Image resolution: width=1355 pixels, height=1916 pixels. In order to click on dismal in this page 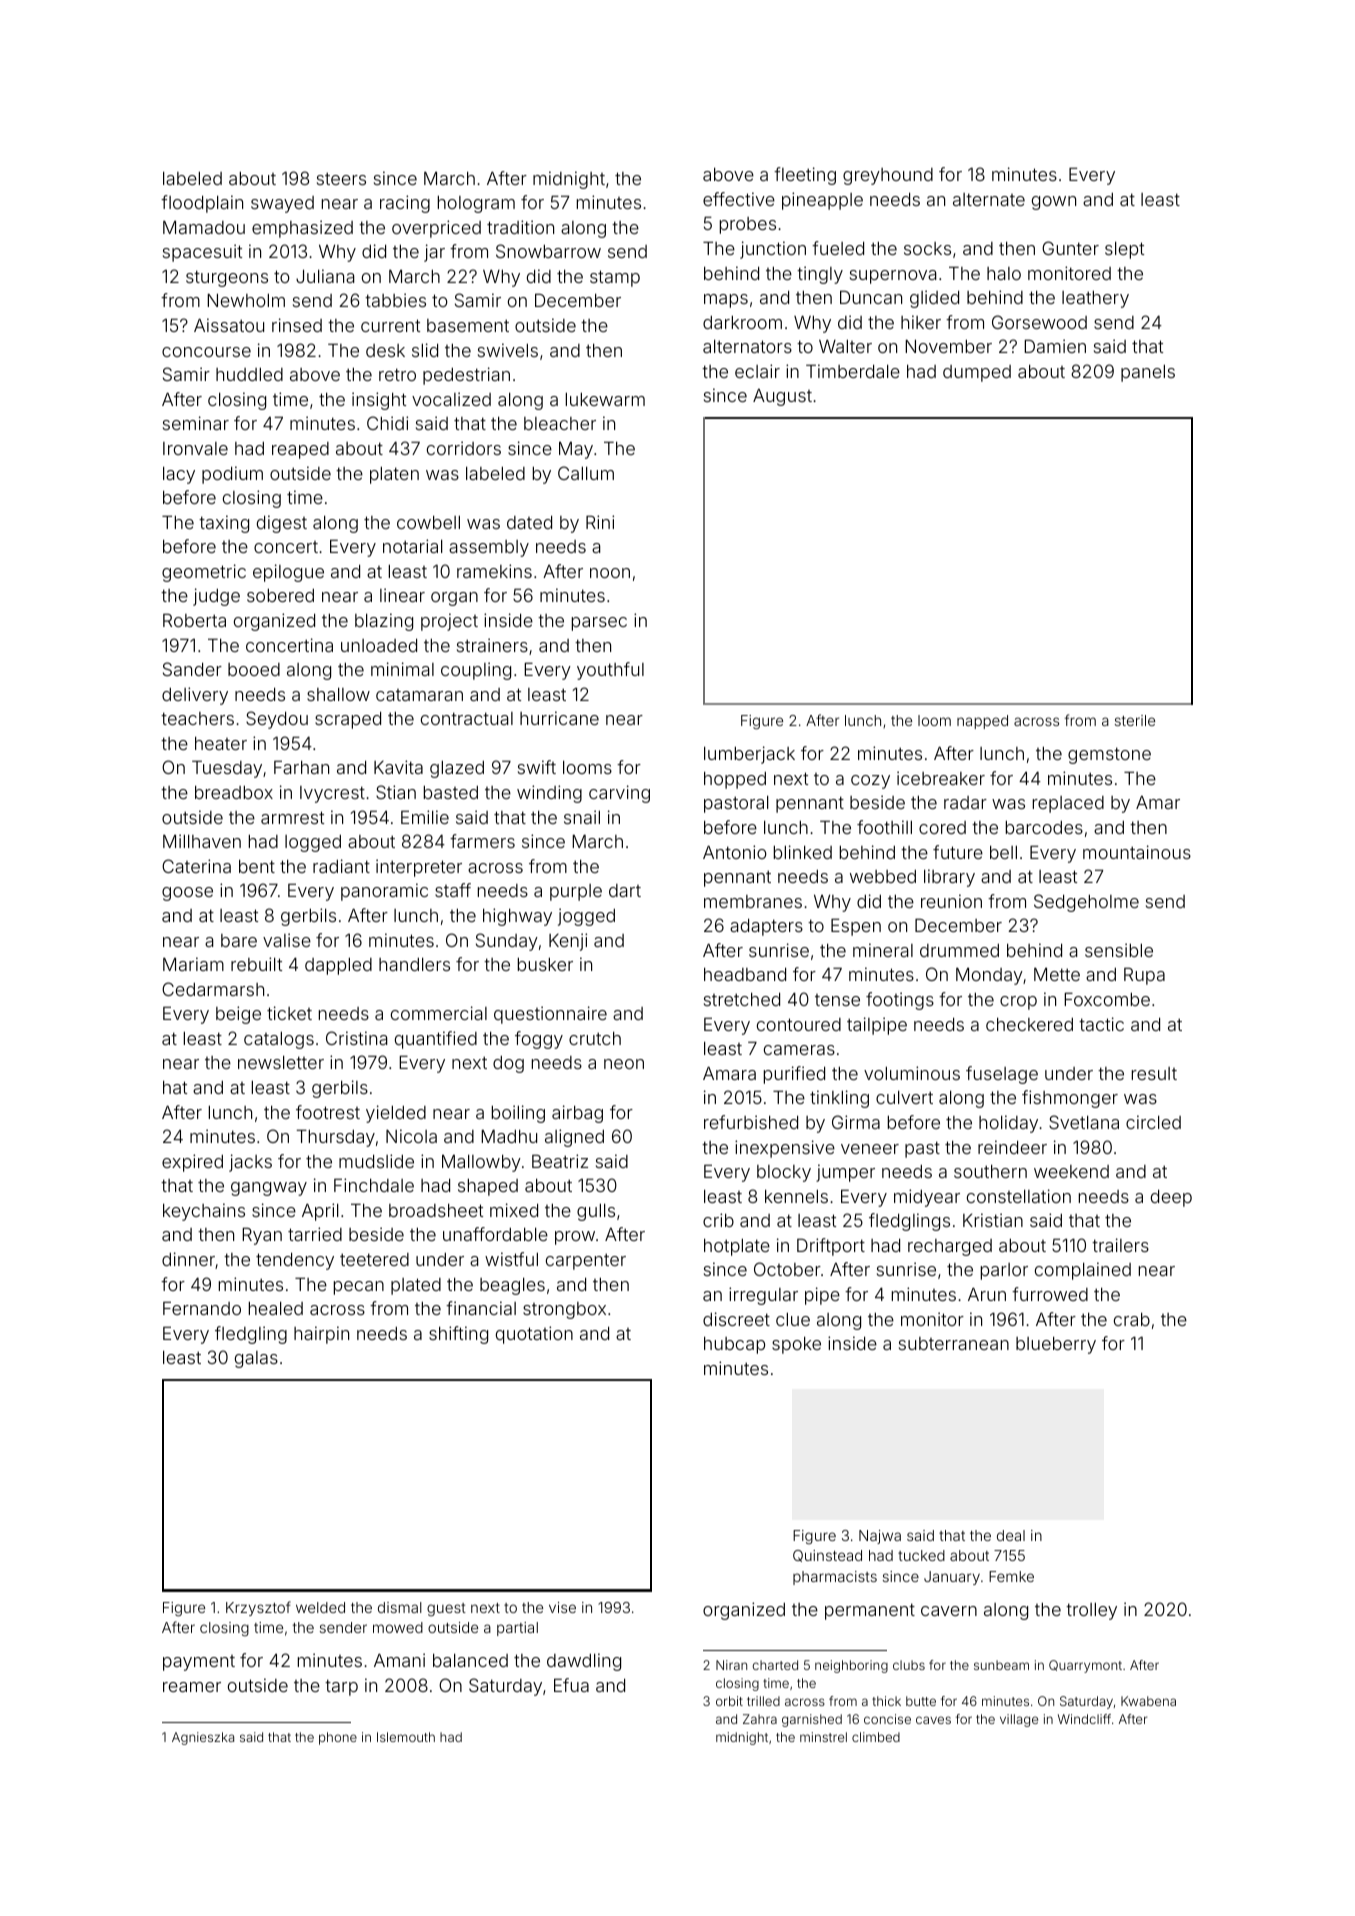, I will do `click(400, 1607)`.
